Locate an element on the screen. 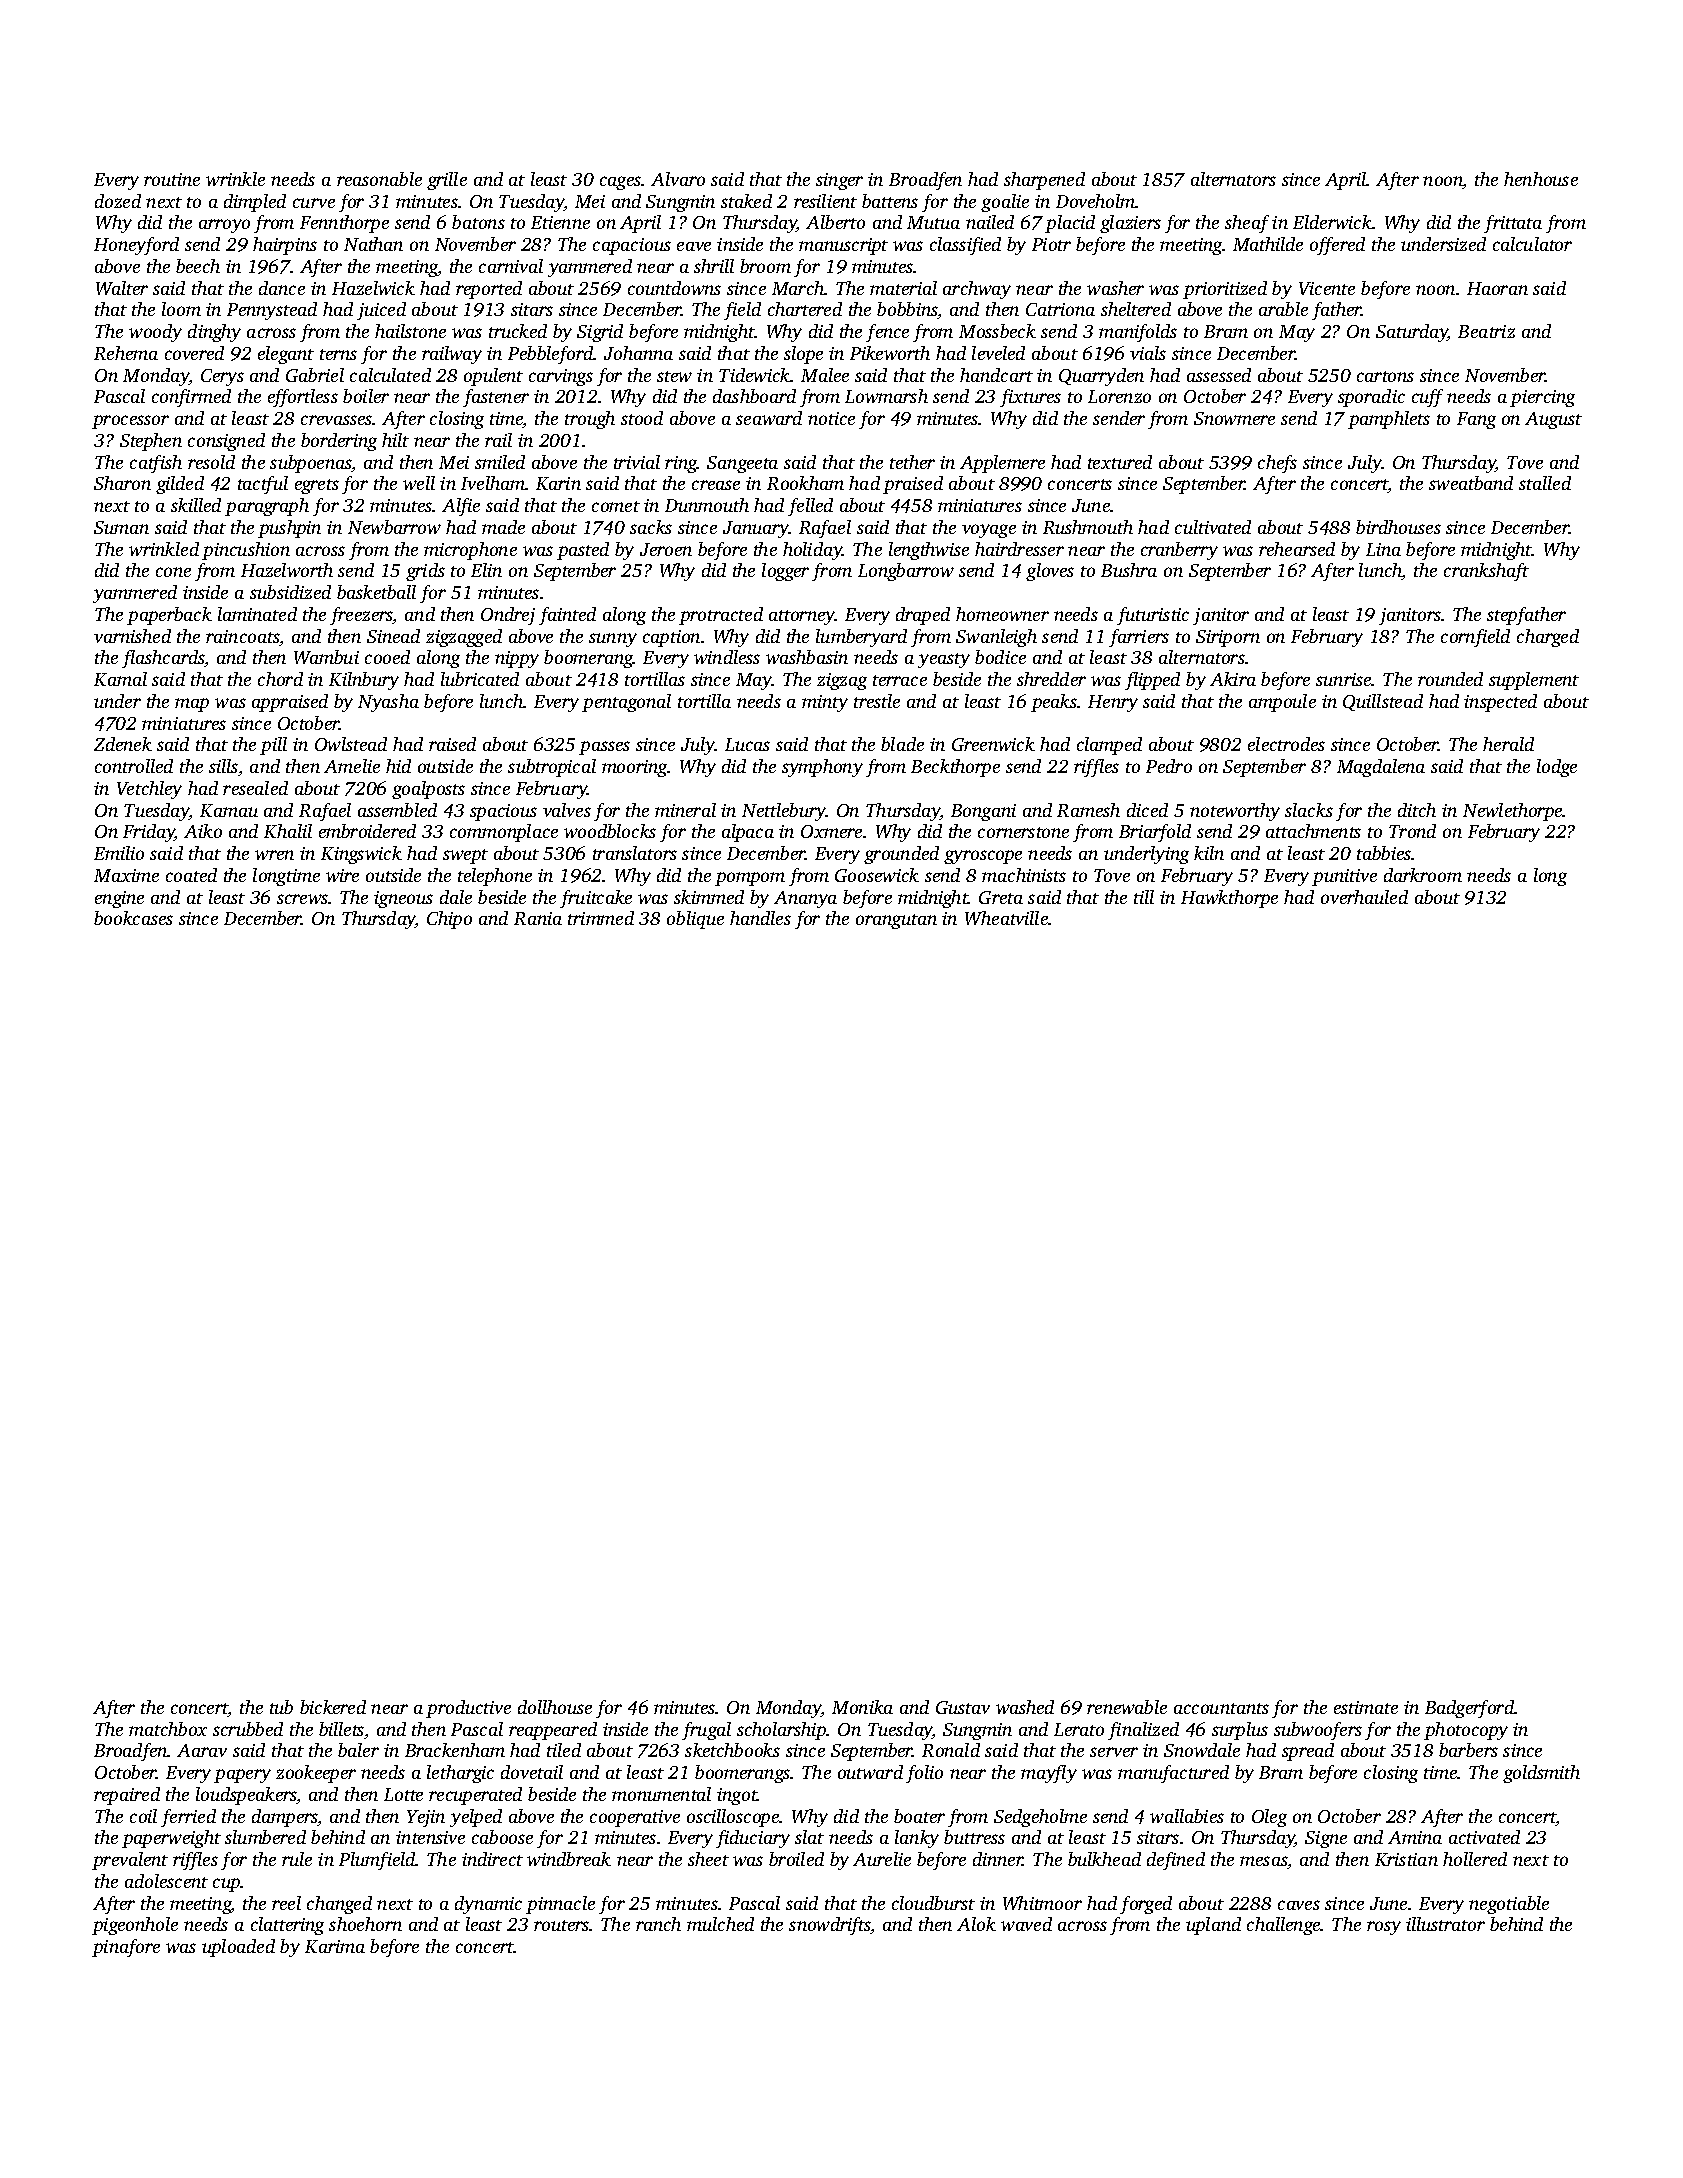 The width and height of the screenshot is (1683, 2178). eave is located at coordinates (694, 246).
